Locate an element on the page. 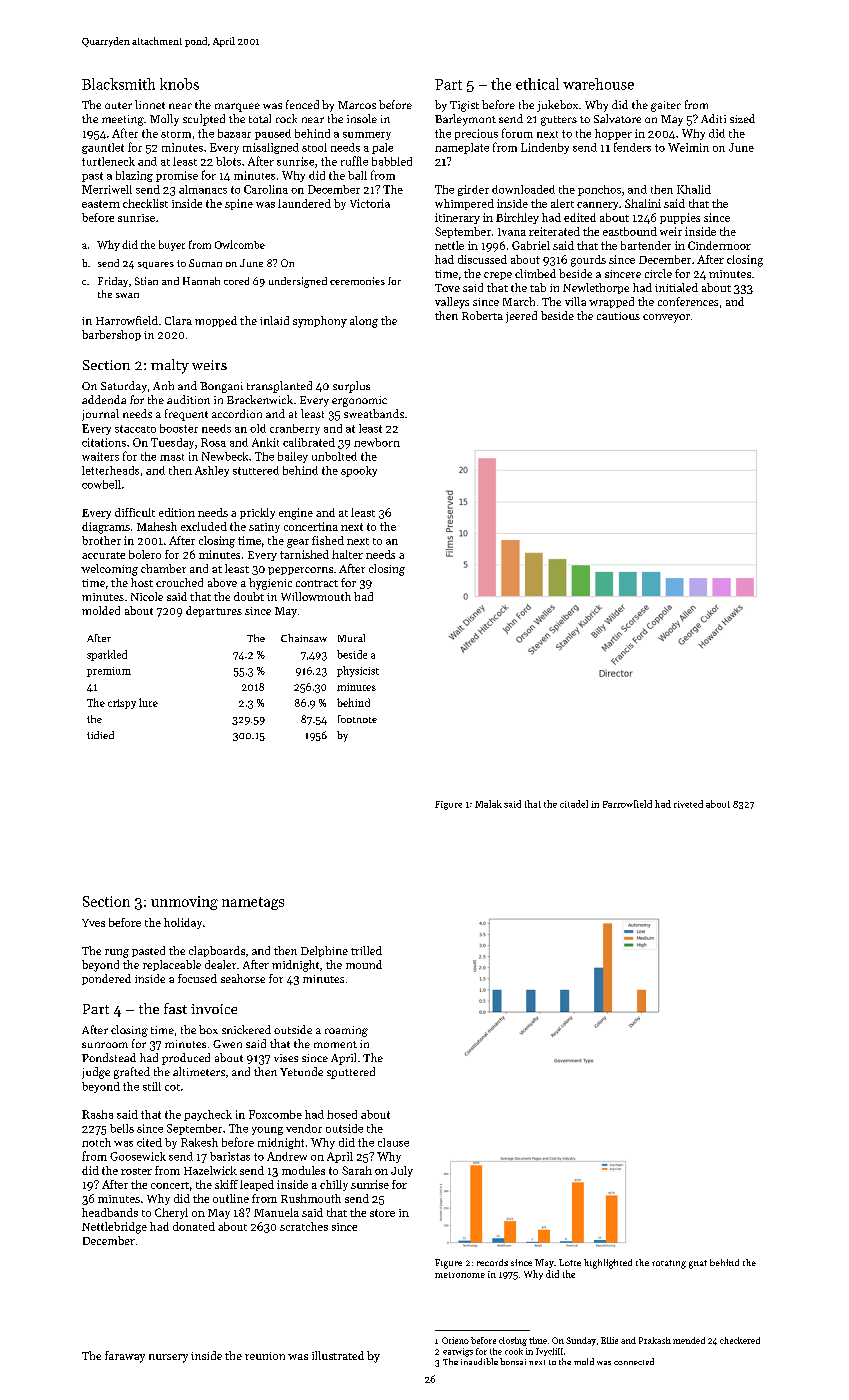 The width and height of the document is (849, 1400). faraway is located at coordinates (125, 1357).
